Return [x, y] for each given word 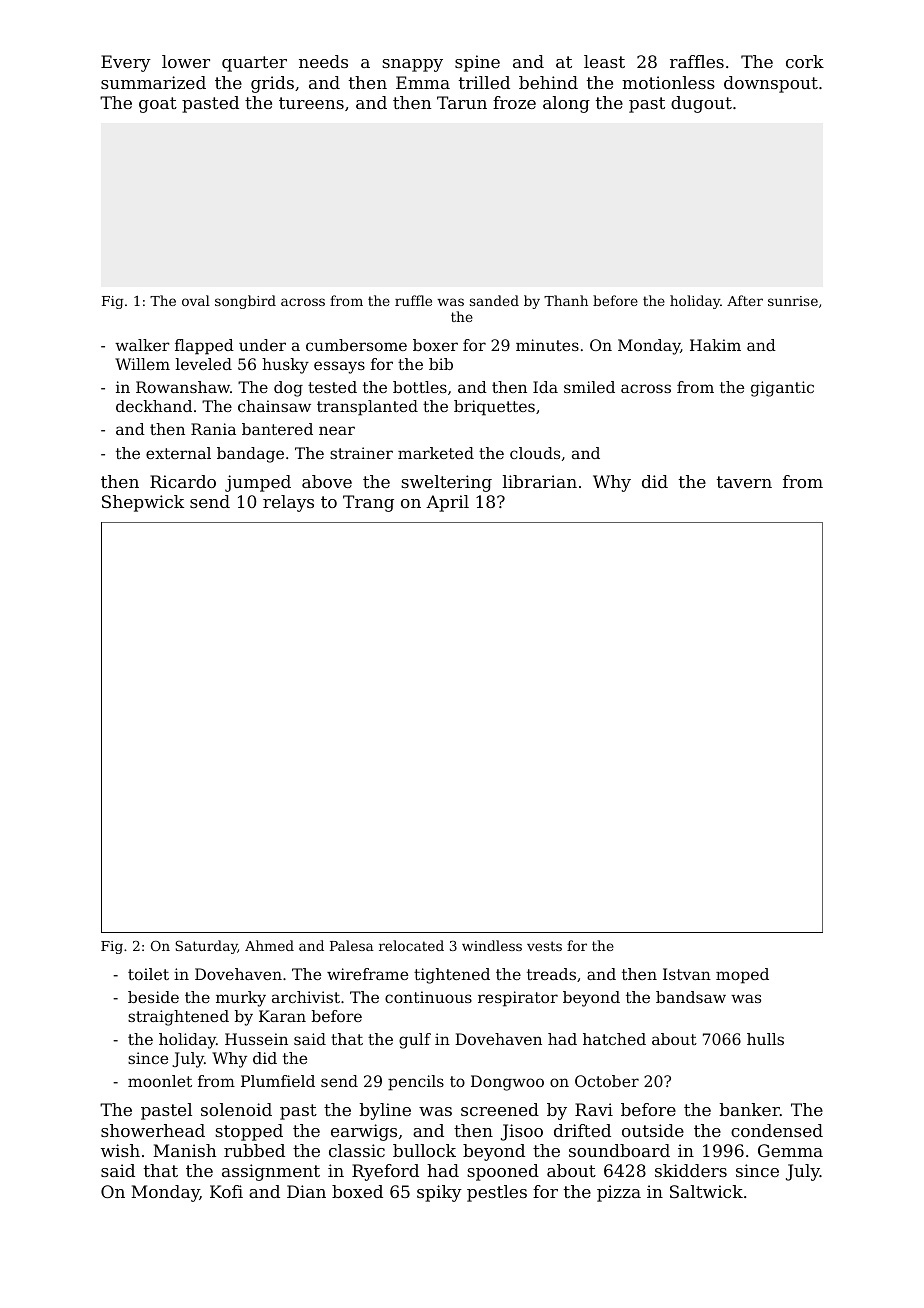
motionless [668, 82]
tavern [744, 482]
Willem [142, 364]
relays [288, 503]
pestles [497, 1193]
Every [126, 63]
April [447, 503]
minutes [547, 345]
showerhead [153, 1130]
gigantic [782, 389]
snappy [412, 65]
